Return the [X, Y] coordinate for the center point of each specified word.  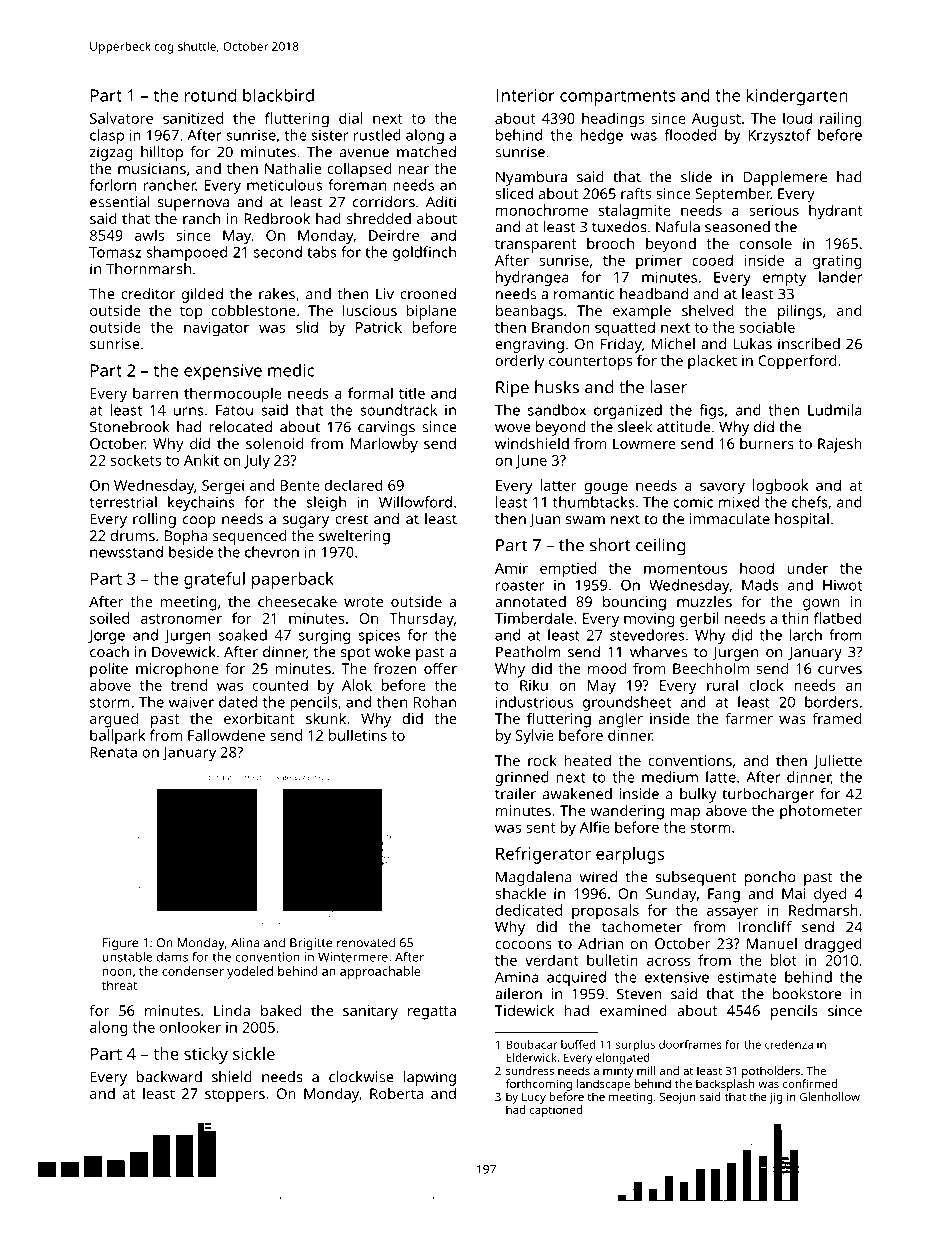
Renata [113, 752]
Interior [526, 95]
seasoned [737, 227]
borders [831, 702]
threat [119, 985]
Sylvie [535, 737]
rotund [210, 95]
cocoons [523, 945]
